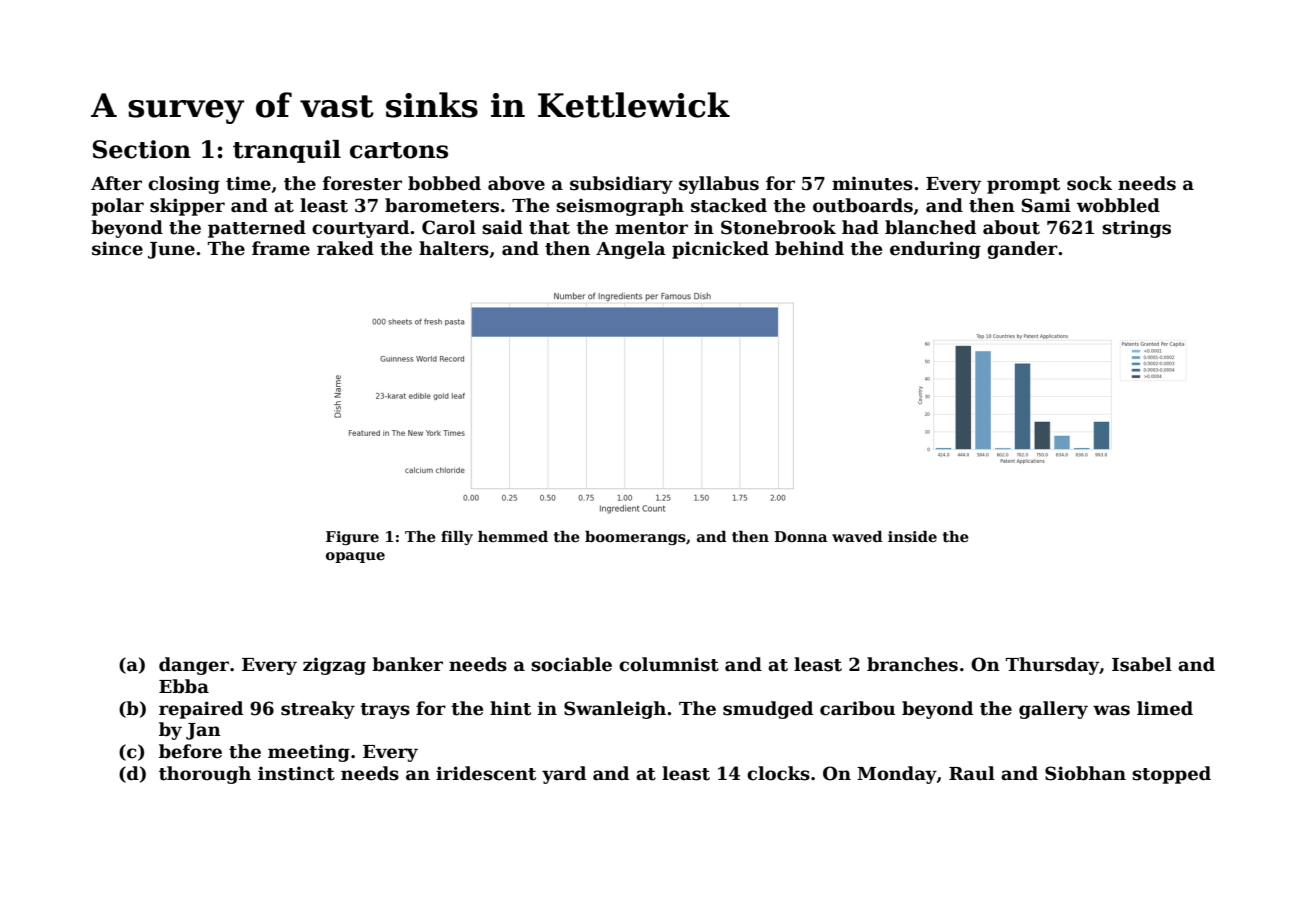 The image size is (1308, 924). What do you see at coordinates (631, 250) in the screenshot?
I see `Angela` at bounding box center [631, 250].
